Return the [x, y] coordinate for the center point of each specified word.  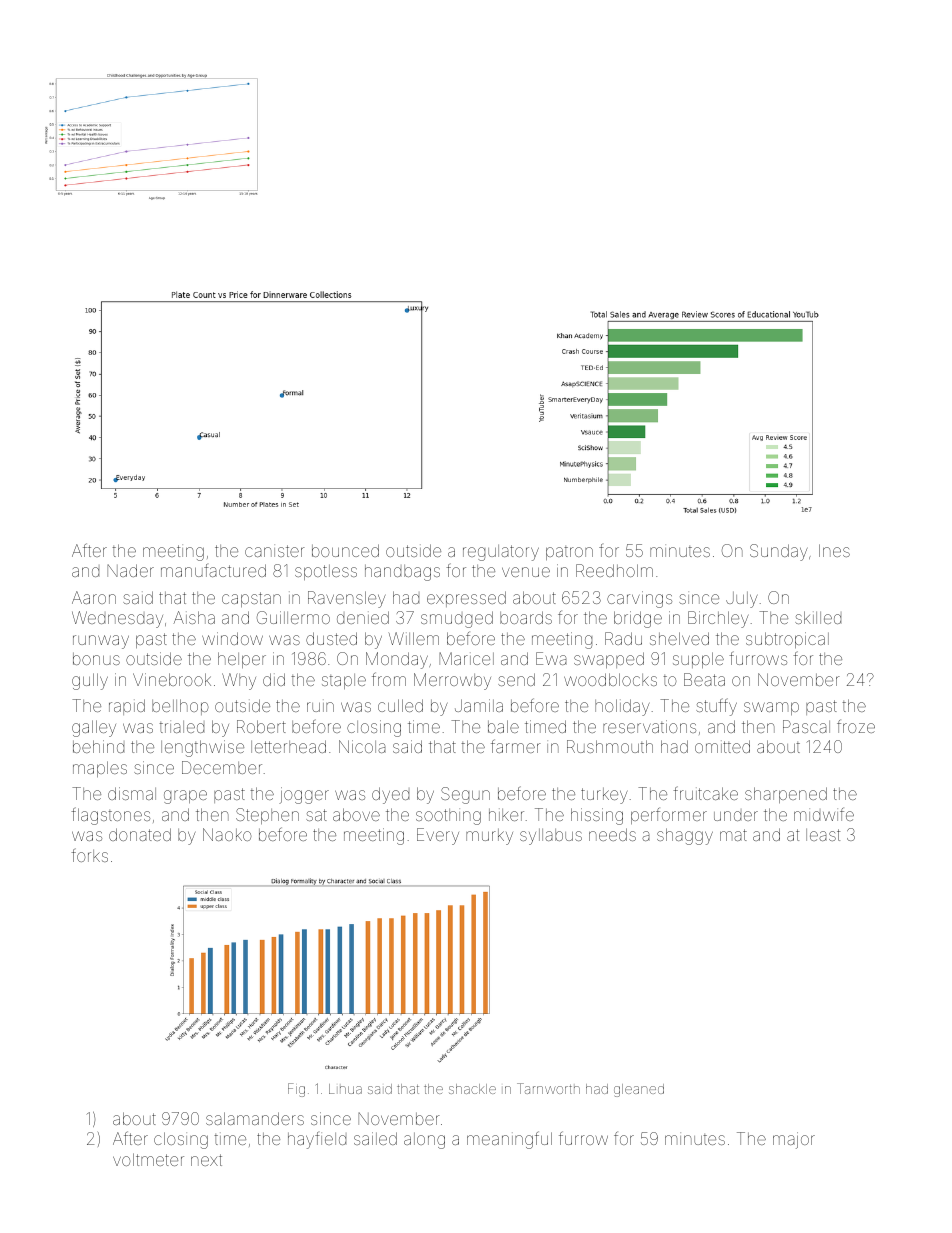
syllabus [551, 837]
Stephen [267, 816]
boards [526, 617]
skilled [818, 617]
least [823, 835]
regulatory [501, 553]
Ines [834, 550]
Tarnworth [548, 1088]
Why [239, 681]
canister [275, 551]
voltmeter [148, 1159]
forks [89, 855]
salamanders [255, 1118]
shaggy [685, 836]
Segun [465, 795]
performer [669, 815]
